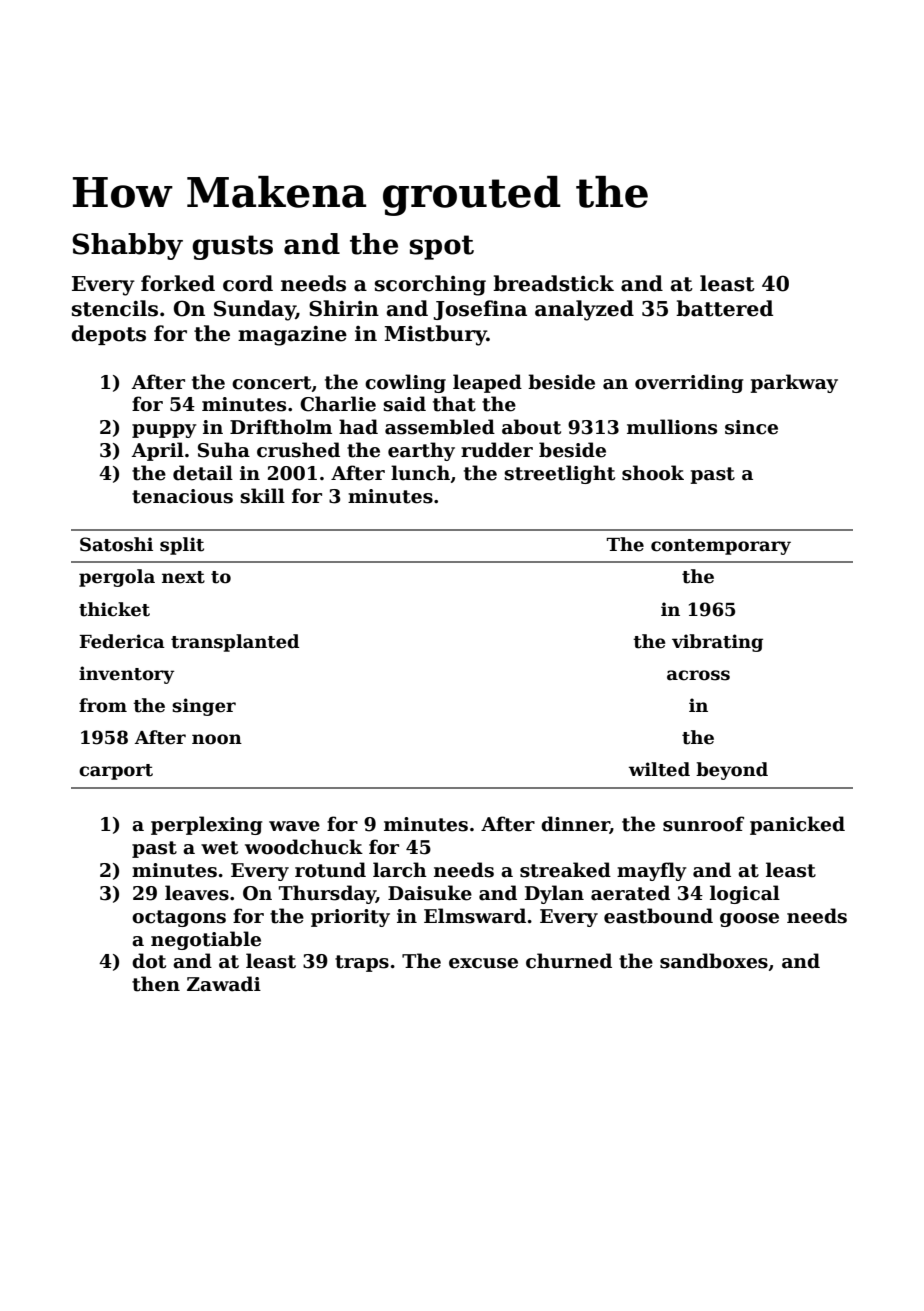  Describe the element at coordinates (487, 383) in the screenshot. I see `leaped` at that location.
